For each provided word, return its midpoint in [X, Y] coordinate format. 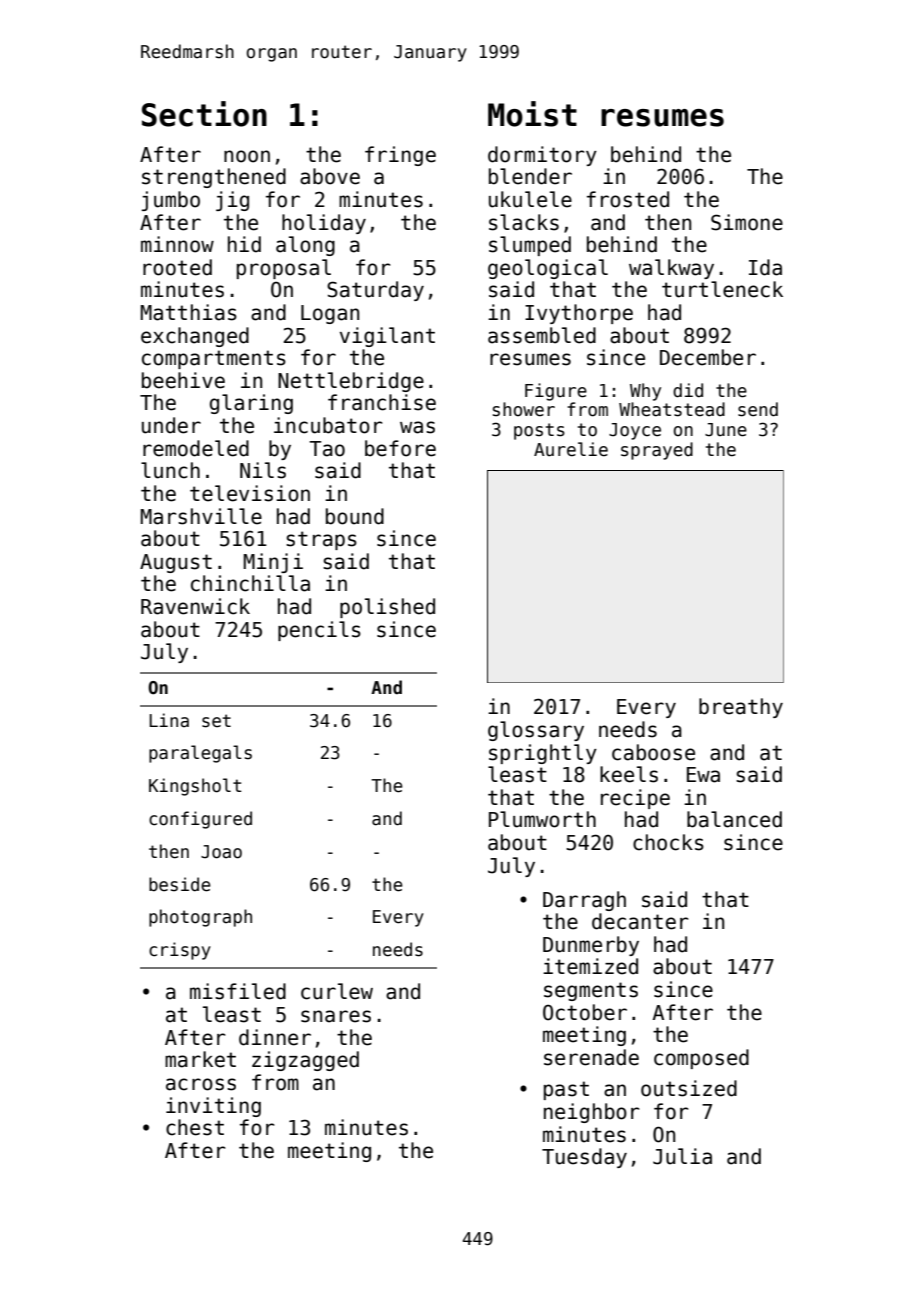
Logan [330, 314]
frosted [628, 199]
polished [387, 608]
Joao [221, 852]
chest [195, 1127]
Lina [169, 720]
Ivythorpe [579, 314]
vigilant [387, 337]
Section [204, 114]
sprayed [657, 451]
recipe [635, 799]
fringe [400, 156]
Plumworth [542, 819]
